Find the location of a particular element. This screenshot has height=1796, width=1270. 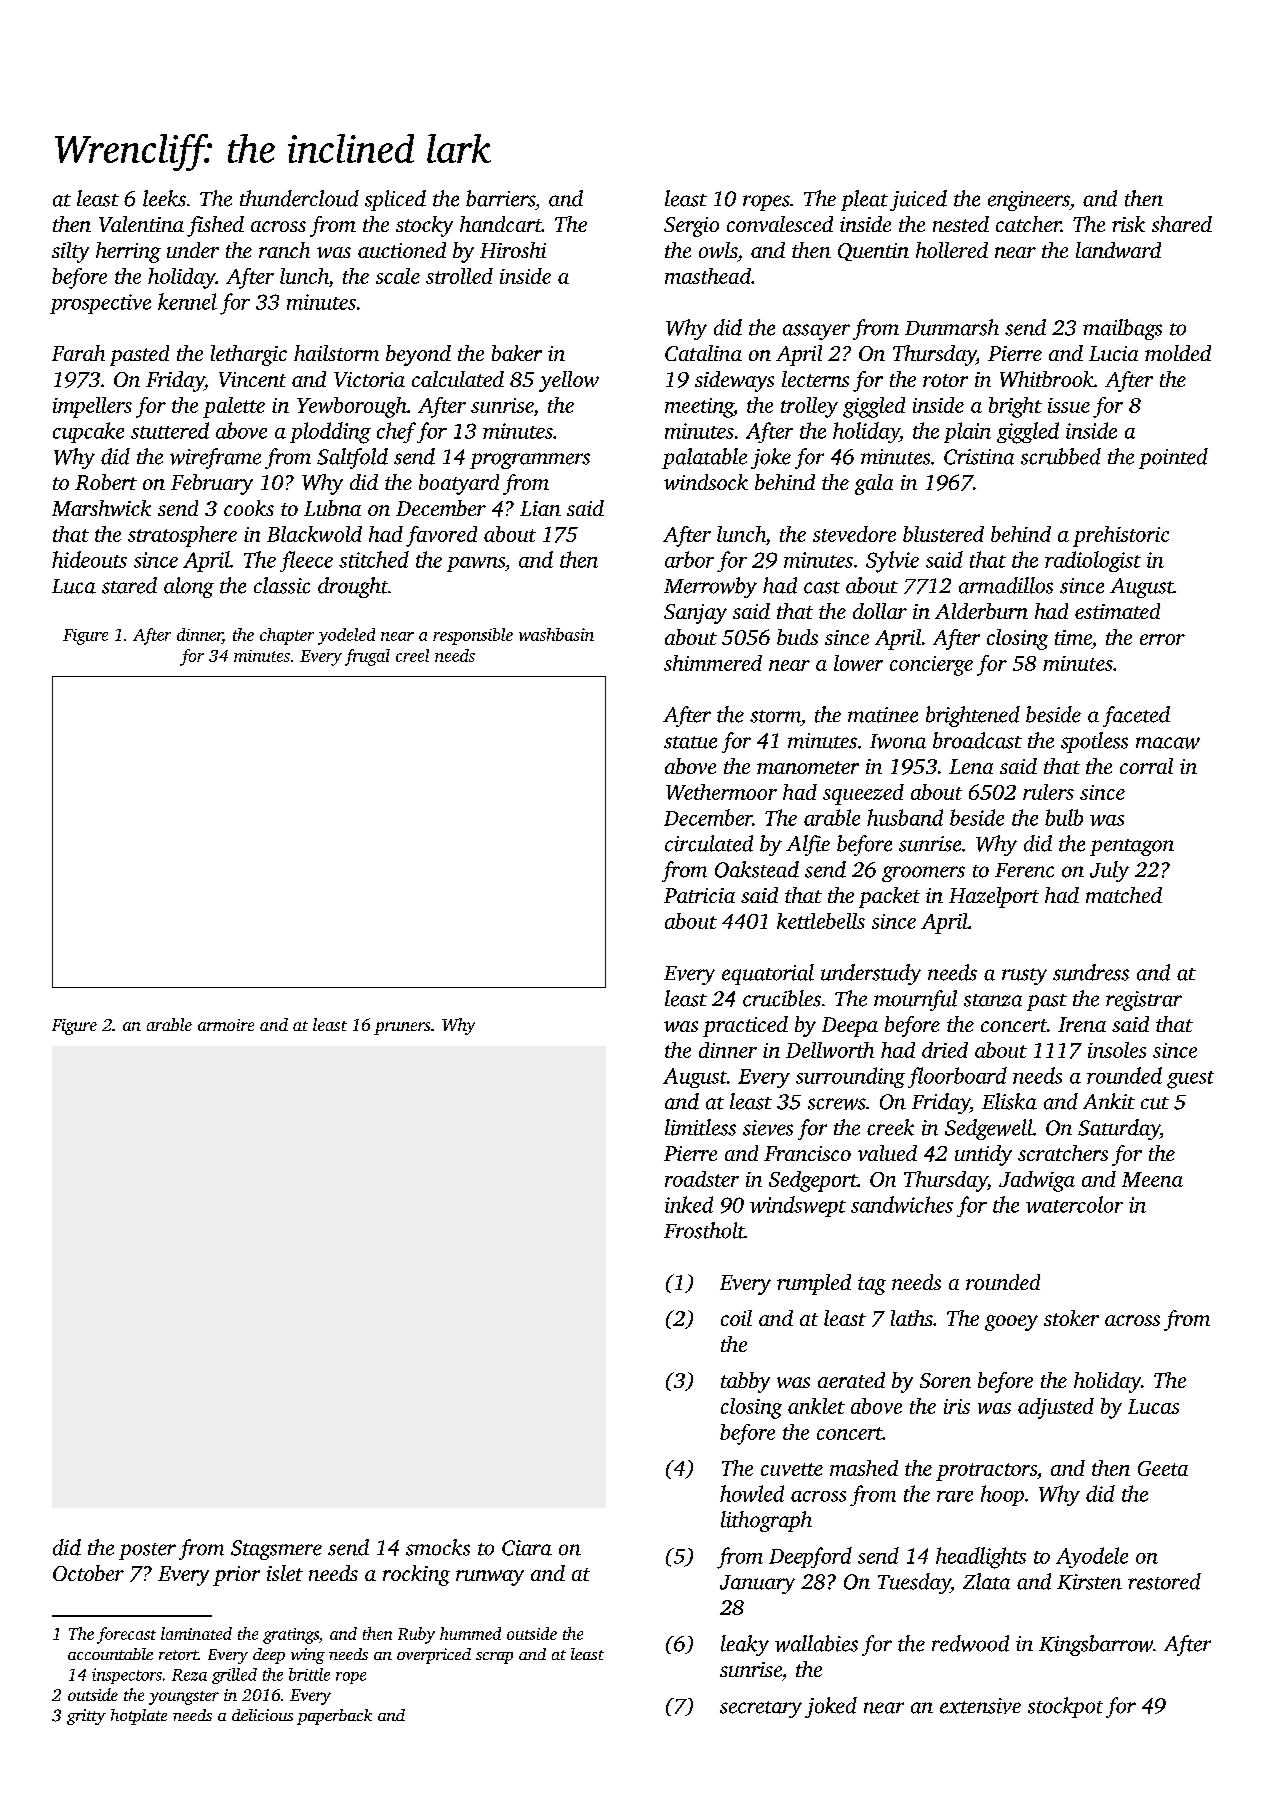

equatorial is located at coordinates (768, 974).
